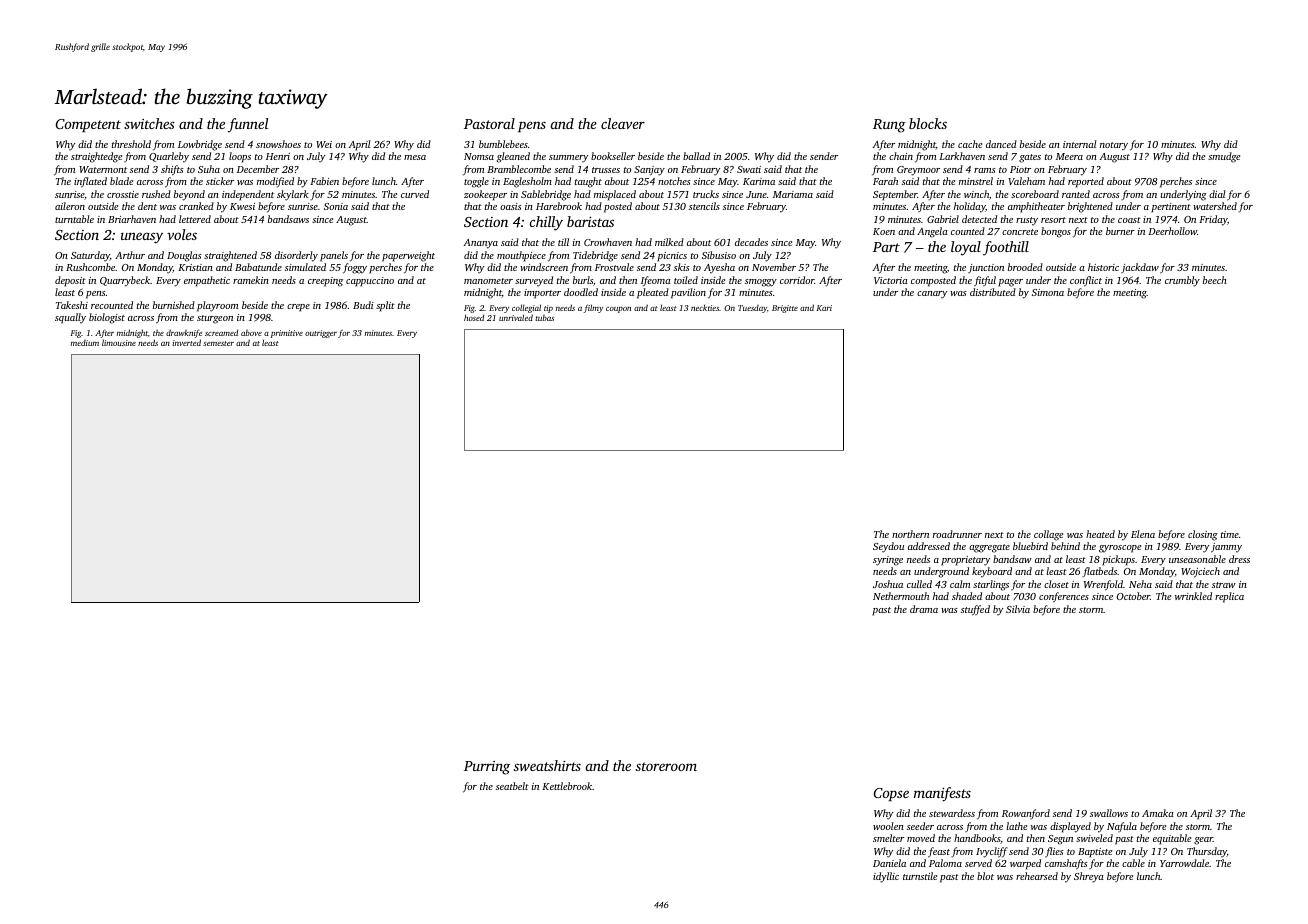 The image size is (1308, 924). Describe the element at coordinates (1064, 597) in the screenshot. I see `conferences` at that location.
